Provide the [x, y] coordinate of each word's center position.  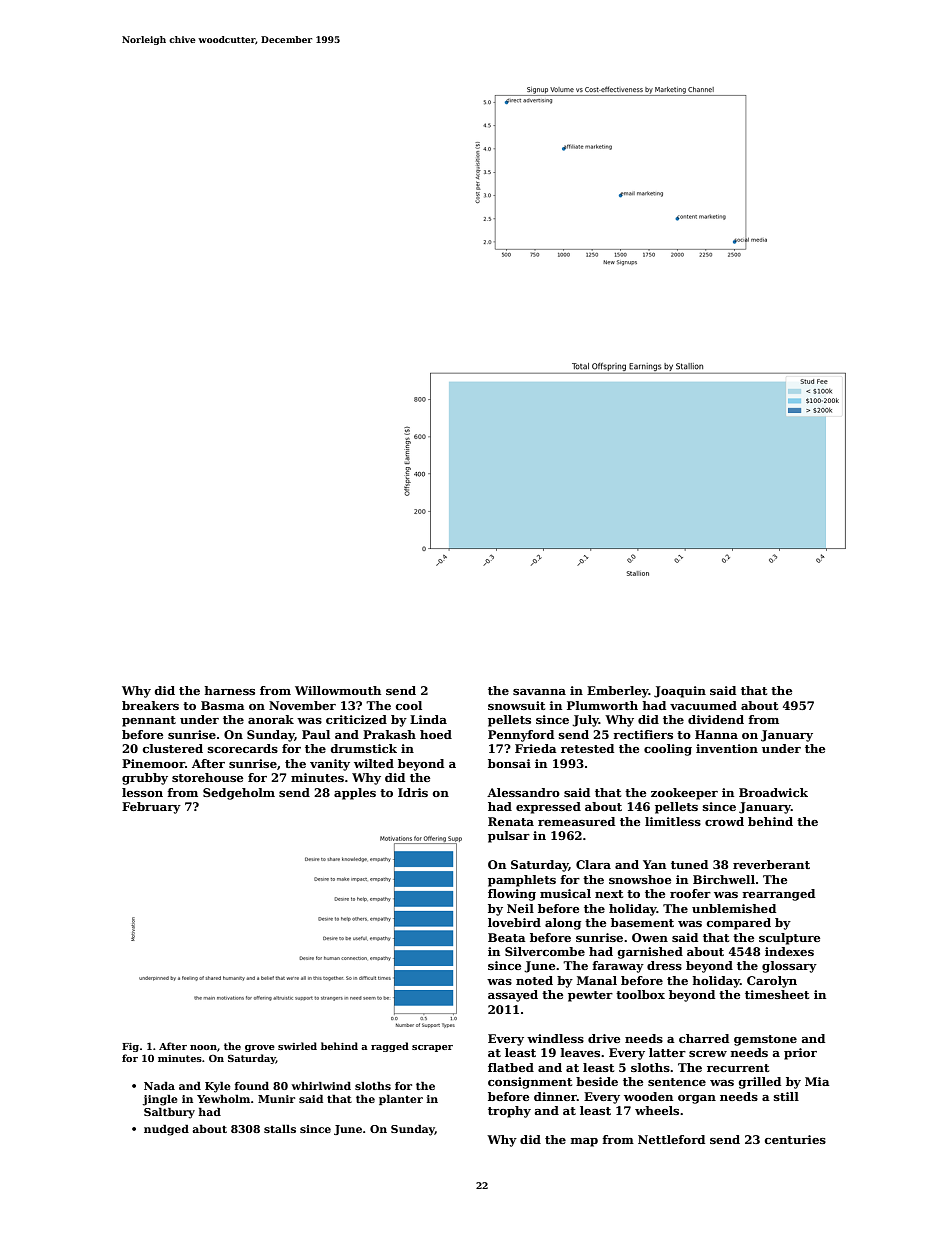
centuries [795, 1139]
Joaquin [680, 692]
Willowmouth [338, 690]
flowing [512, 895]
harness [229, 690]
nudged [166, 1130]
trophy [509, 1112]
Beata [507, 937]
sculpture [789, 939]
